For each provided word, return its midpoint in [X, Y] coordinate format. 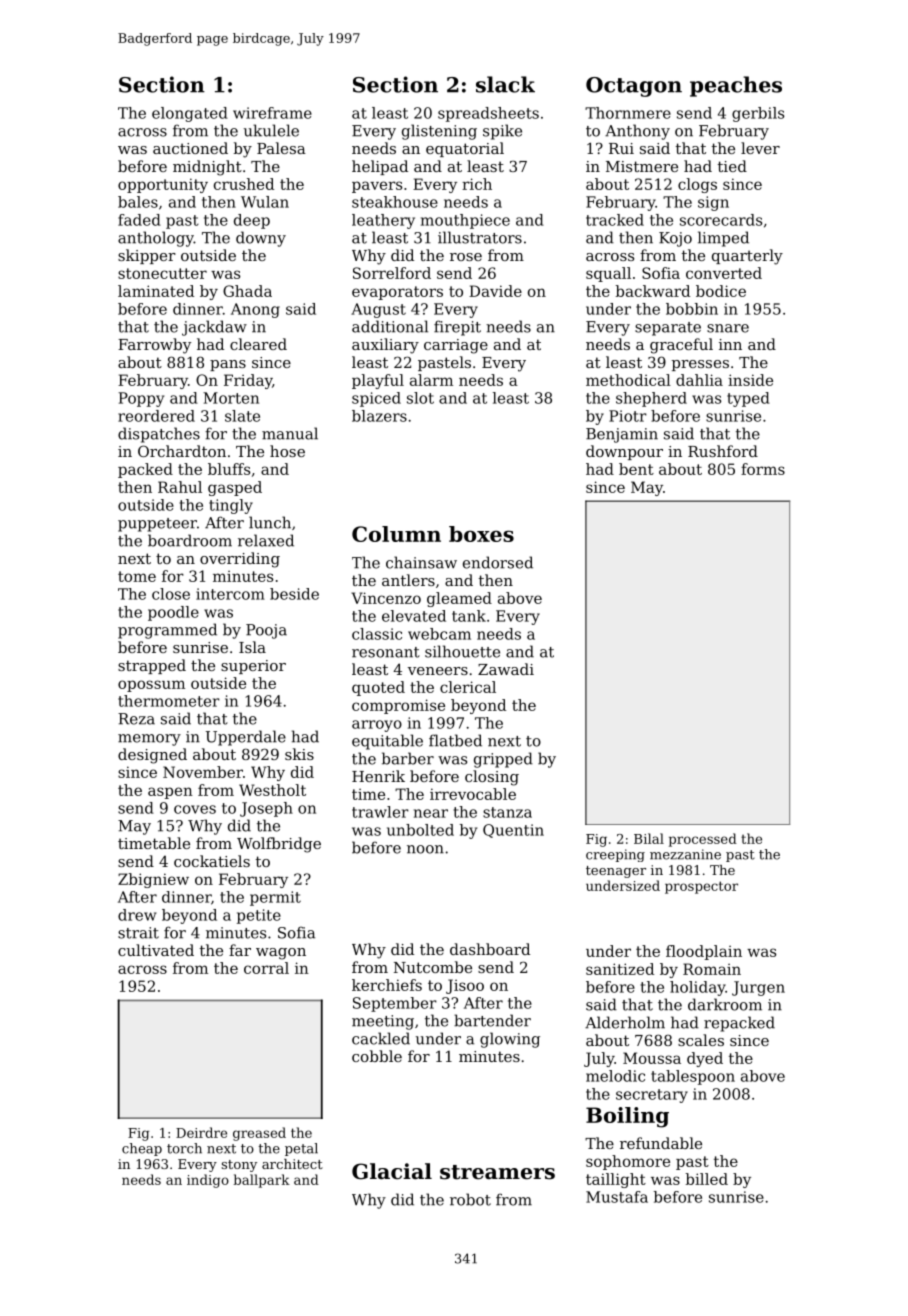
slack [505, 84]
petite [259, 916]
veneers [438, 671]
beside [294, 594]
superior [253, 667]
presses [700, 365]
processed [703, 840]
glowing [510, 1040]
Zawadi [506, 669]
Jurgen [758, 988]
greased [259, 1134]
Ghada [247, 291]
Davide [495, 291]
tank [469, 616]
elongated [190, 114]
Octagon [634, 87]
